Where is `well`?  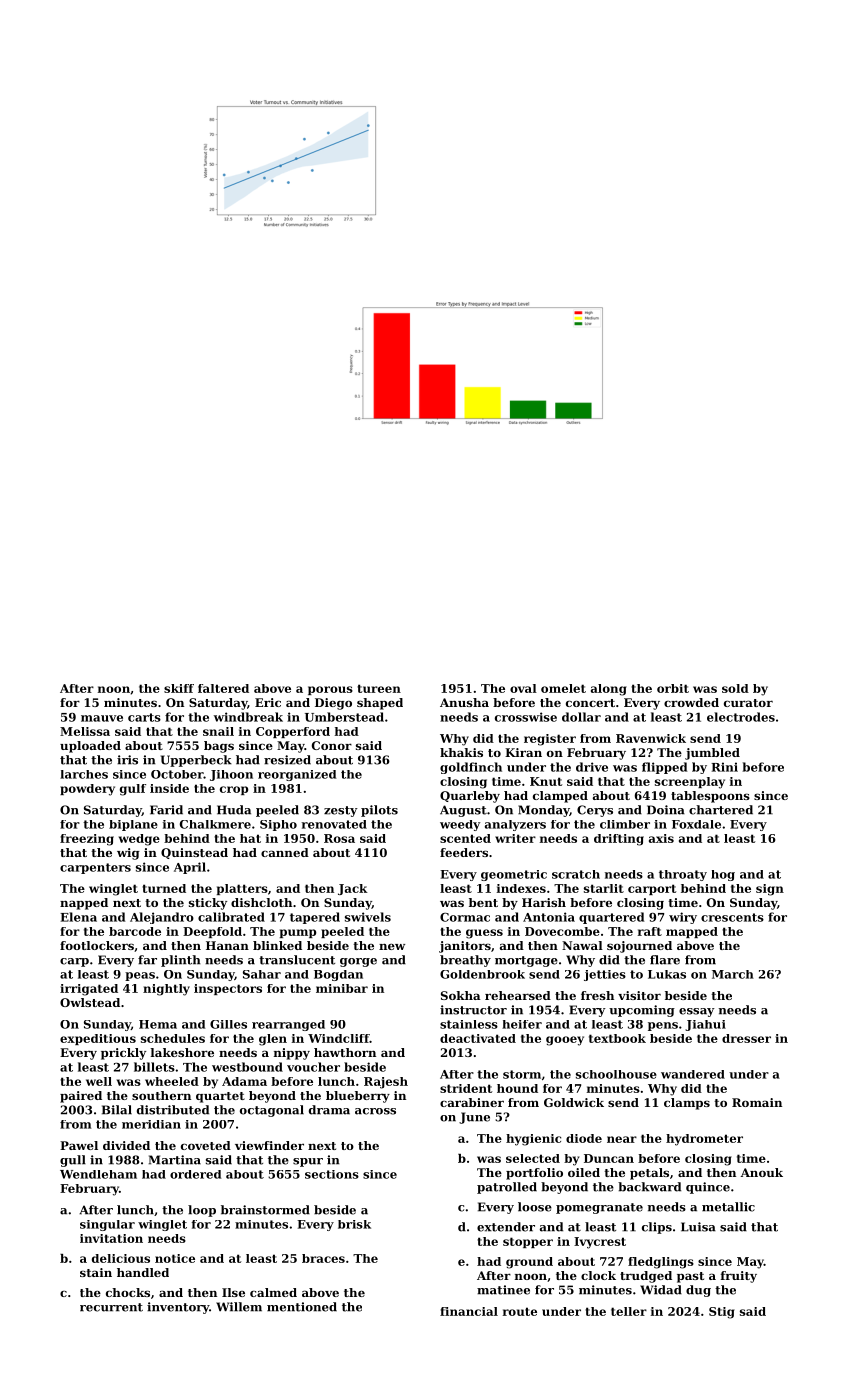
well is located at coordinates (99, 1081).
